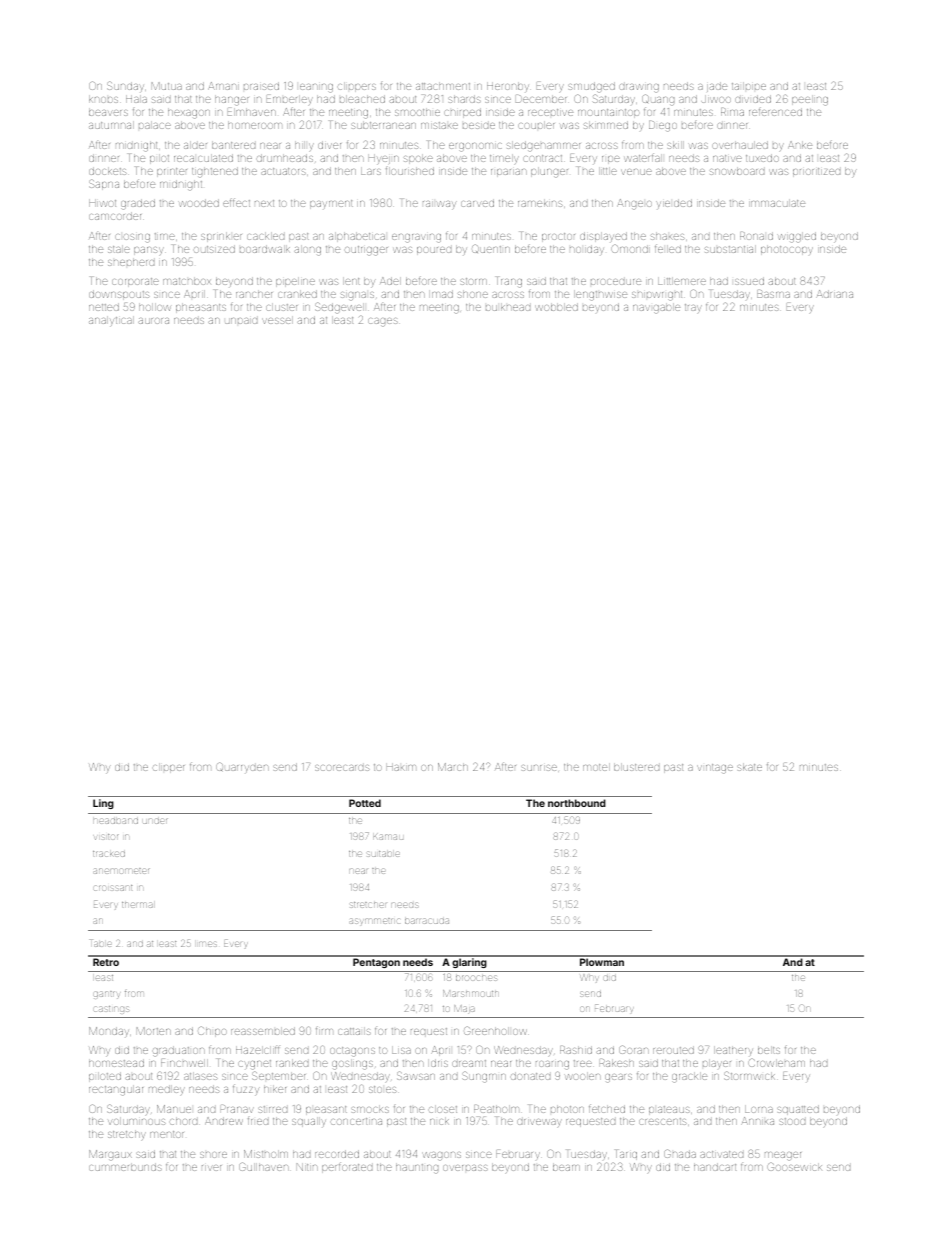 The height and width of the screenshot is (1233, 952). What do you see at coordinates (111, 321) in the screenshot?
I see `analytical` at bounding box center [111, 321].
